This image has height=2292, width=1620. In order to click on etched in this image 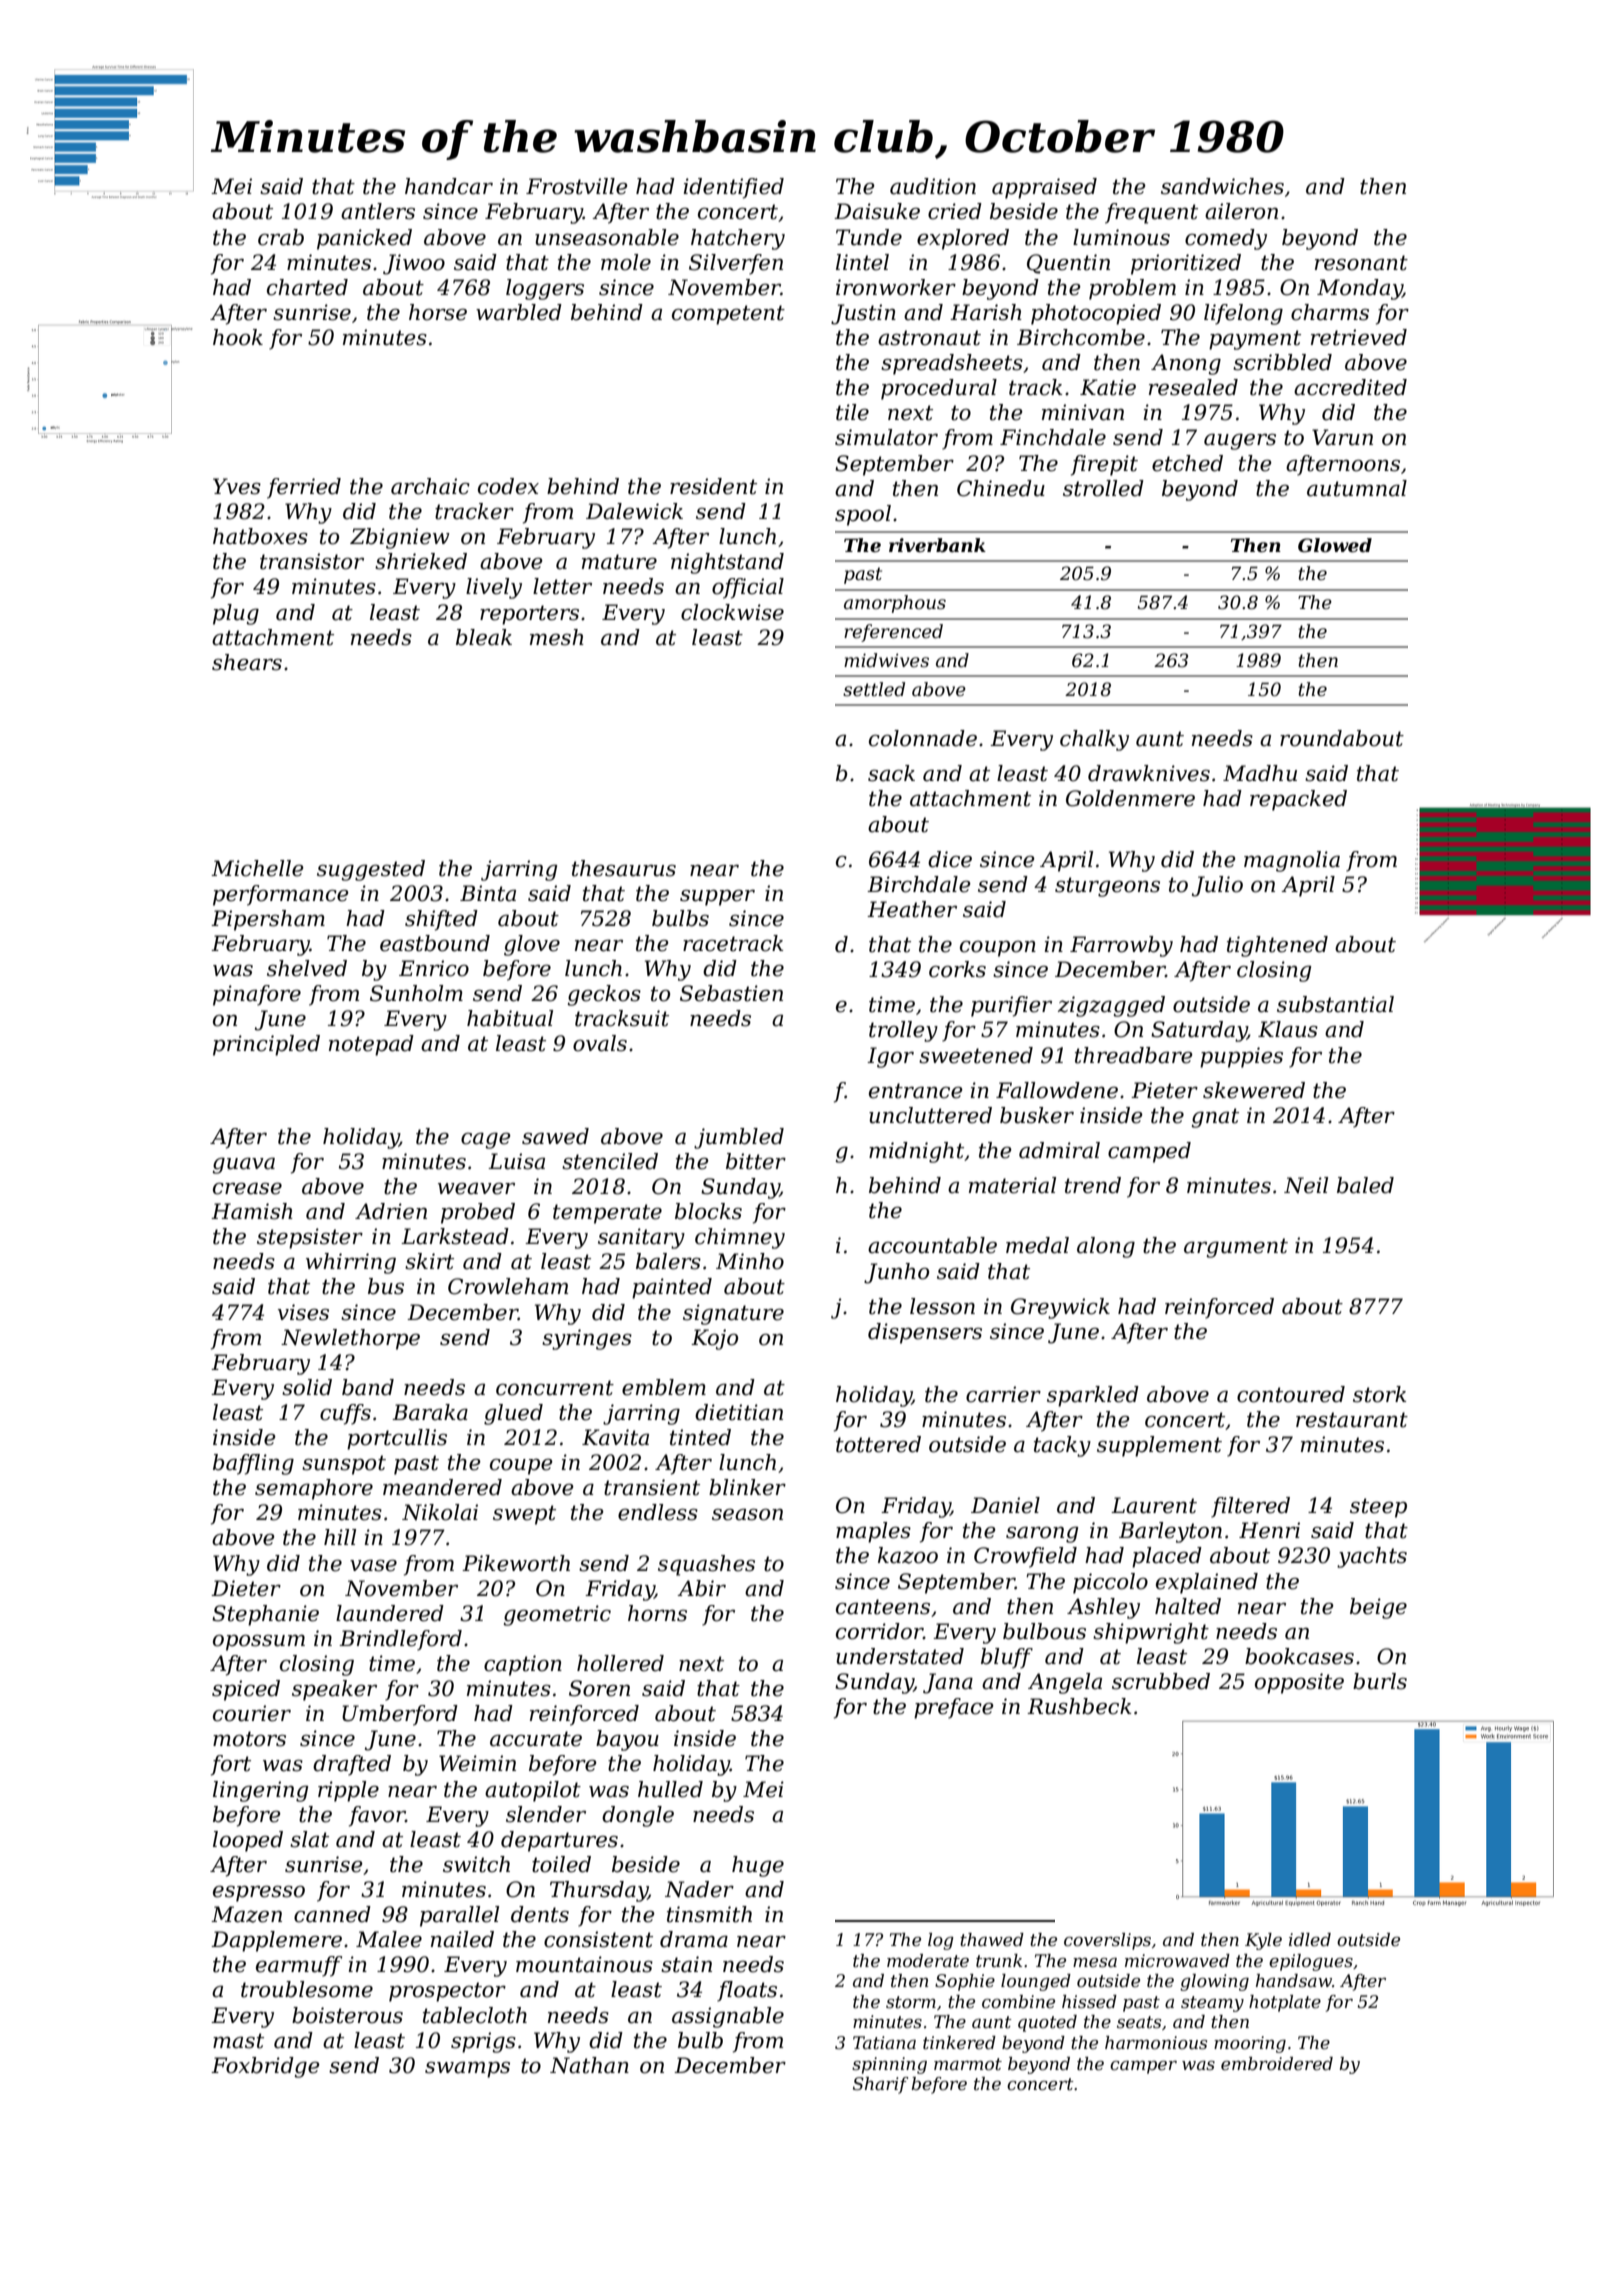, I will do `click(1187, 463)`.
